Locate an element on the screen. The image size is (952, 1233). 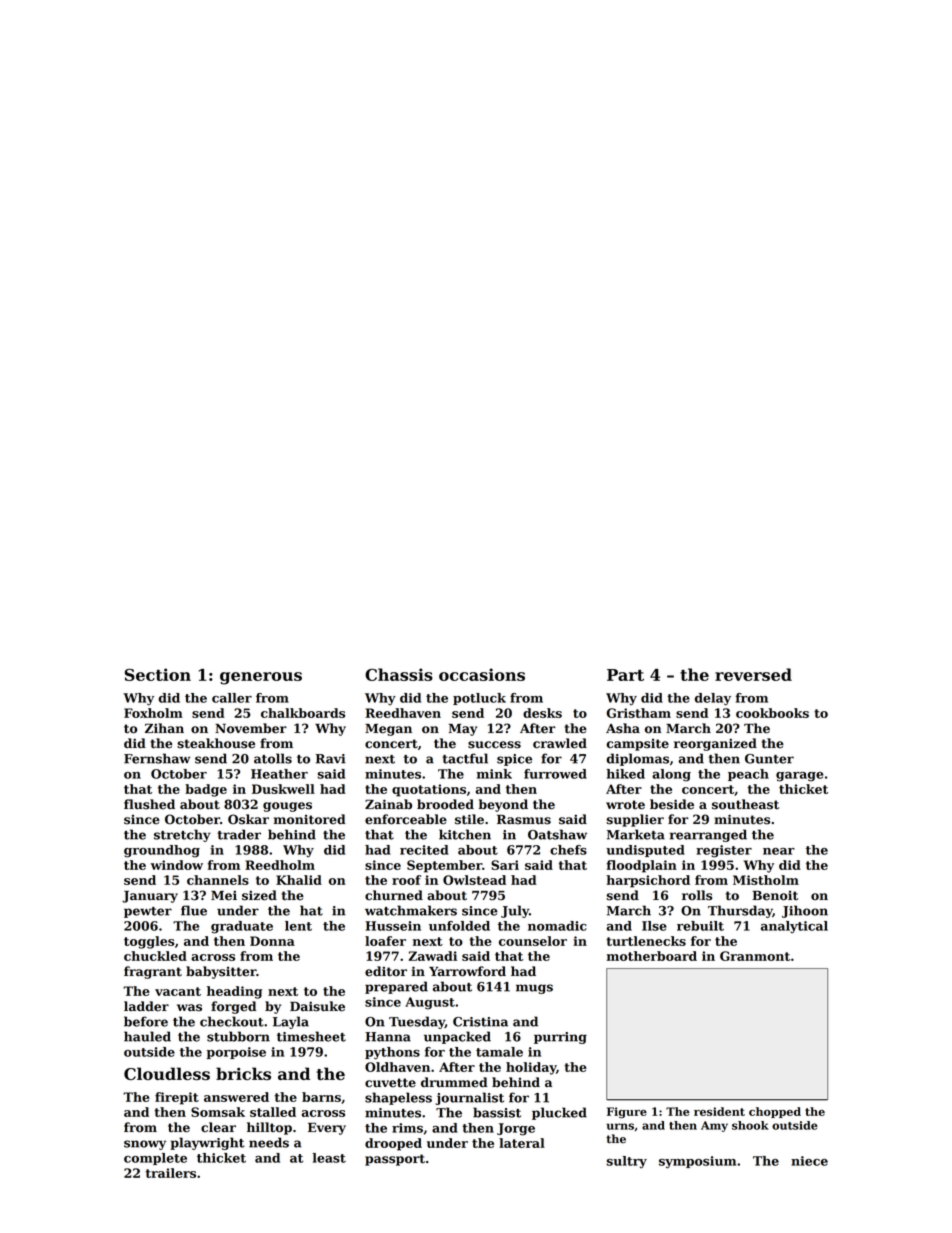
unfolded is located at coordinates (459, 926).
